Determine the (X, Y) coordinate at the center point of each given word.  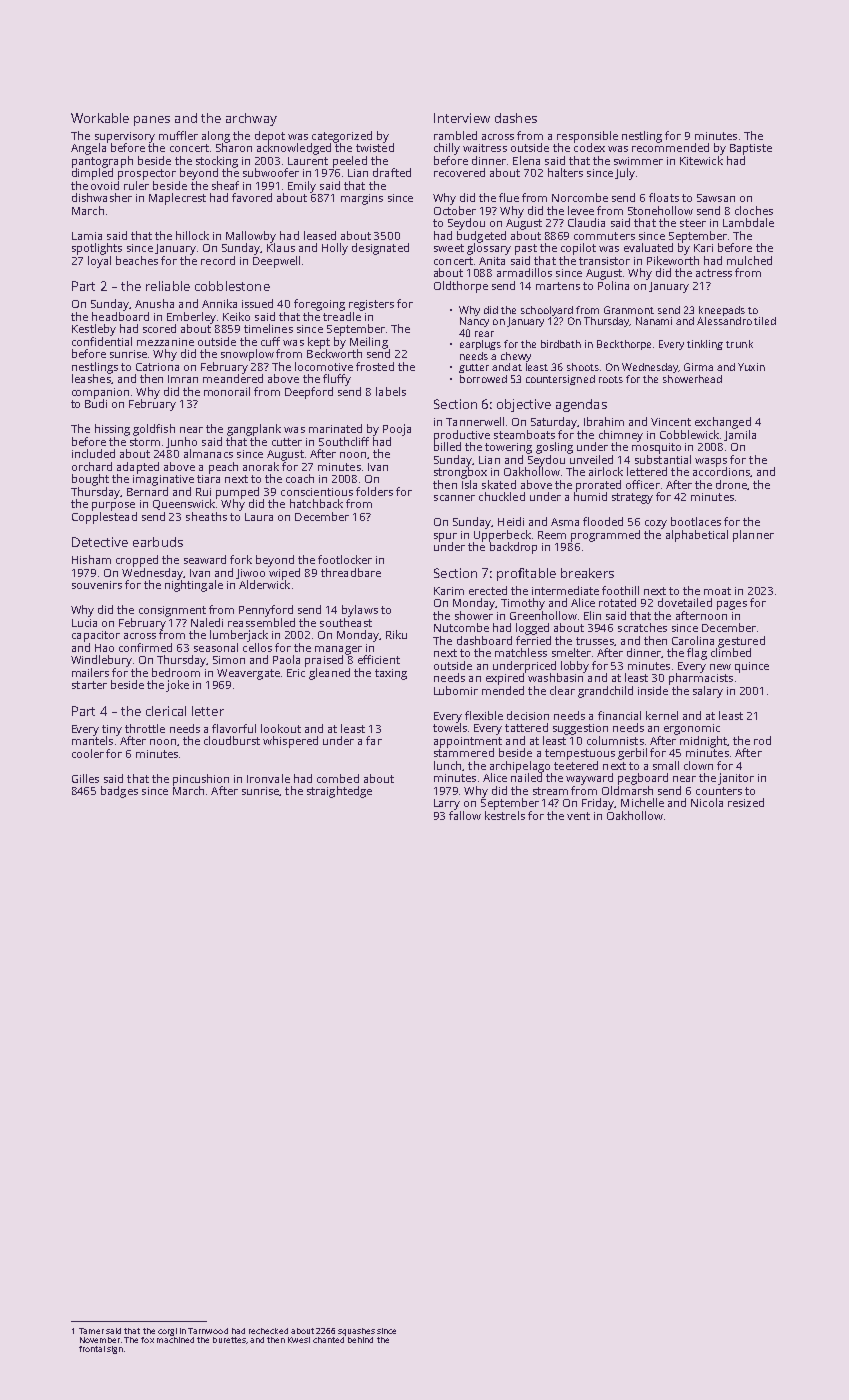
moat (717, 591)
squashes (356, 1332)
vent (578, 816)
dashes (516, 118)
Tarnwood (208, 1331)
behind (360, 1340)
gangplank (254, 430)
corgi (167, 1332)
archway (251, 119)
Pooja (397, 430)
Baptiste (751, 149)
